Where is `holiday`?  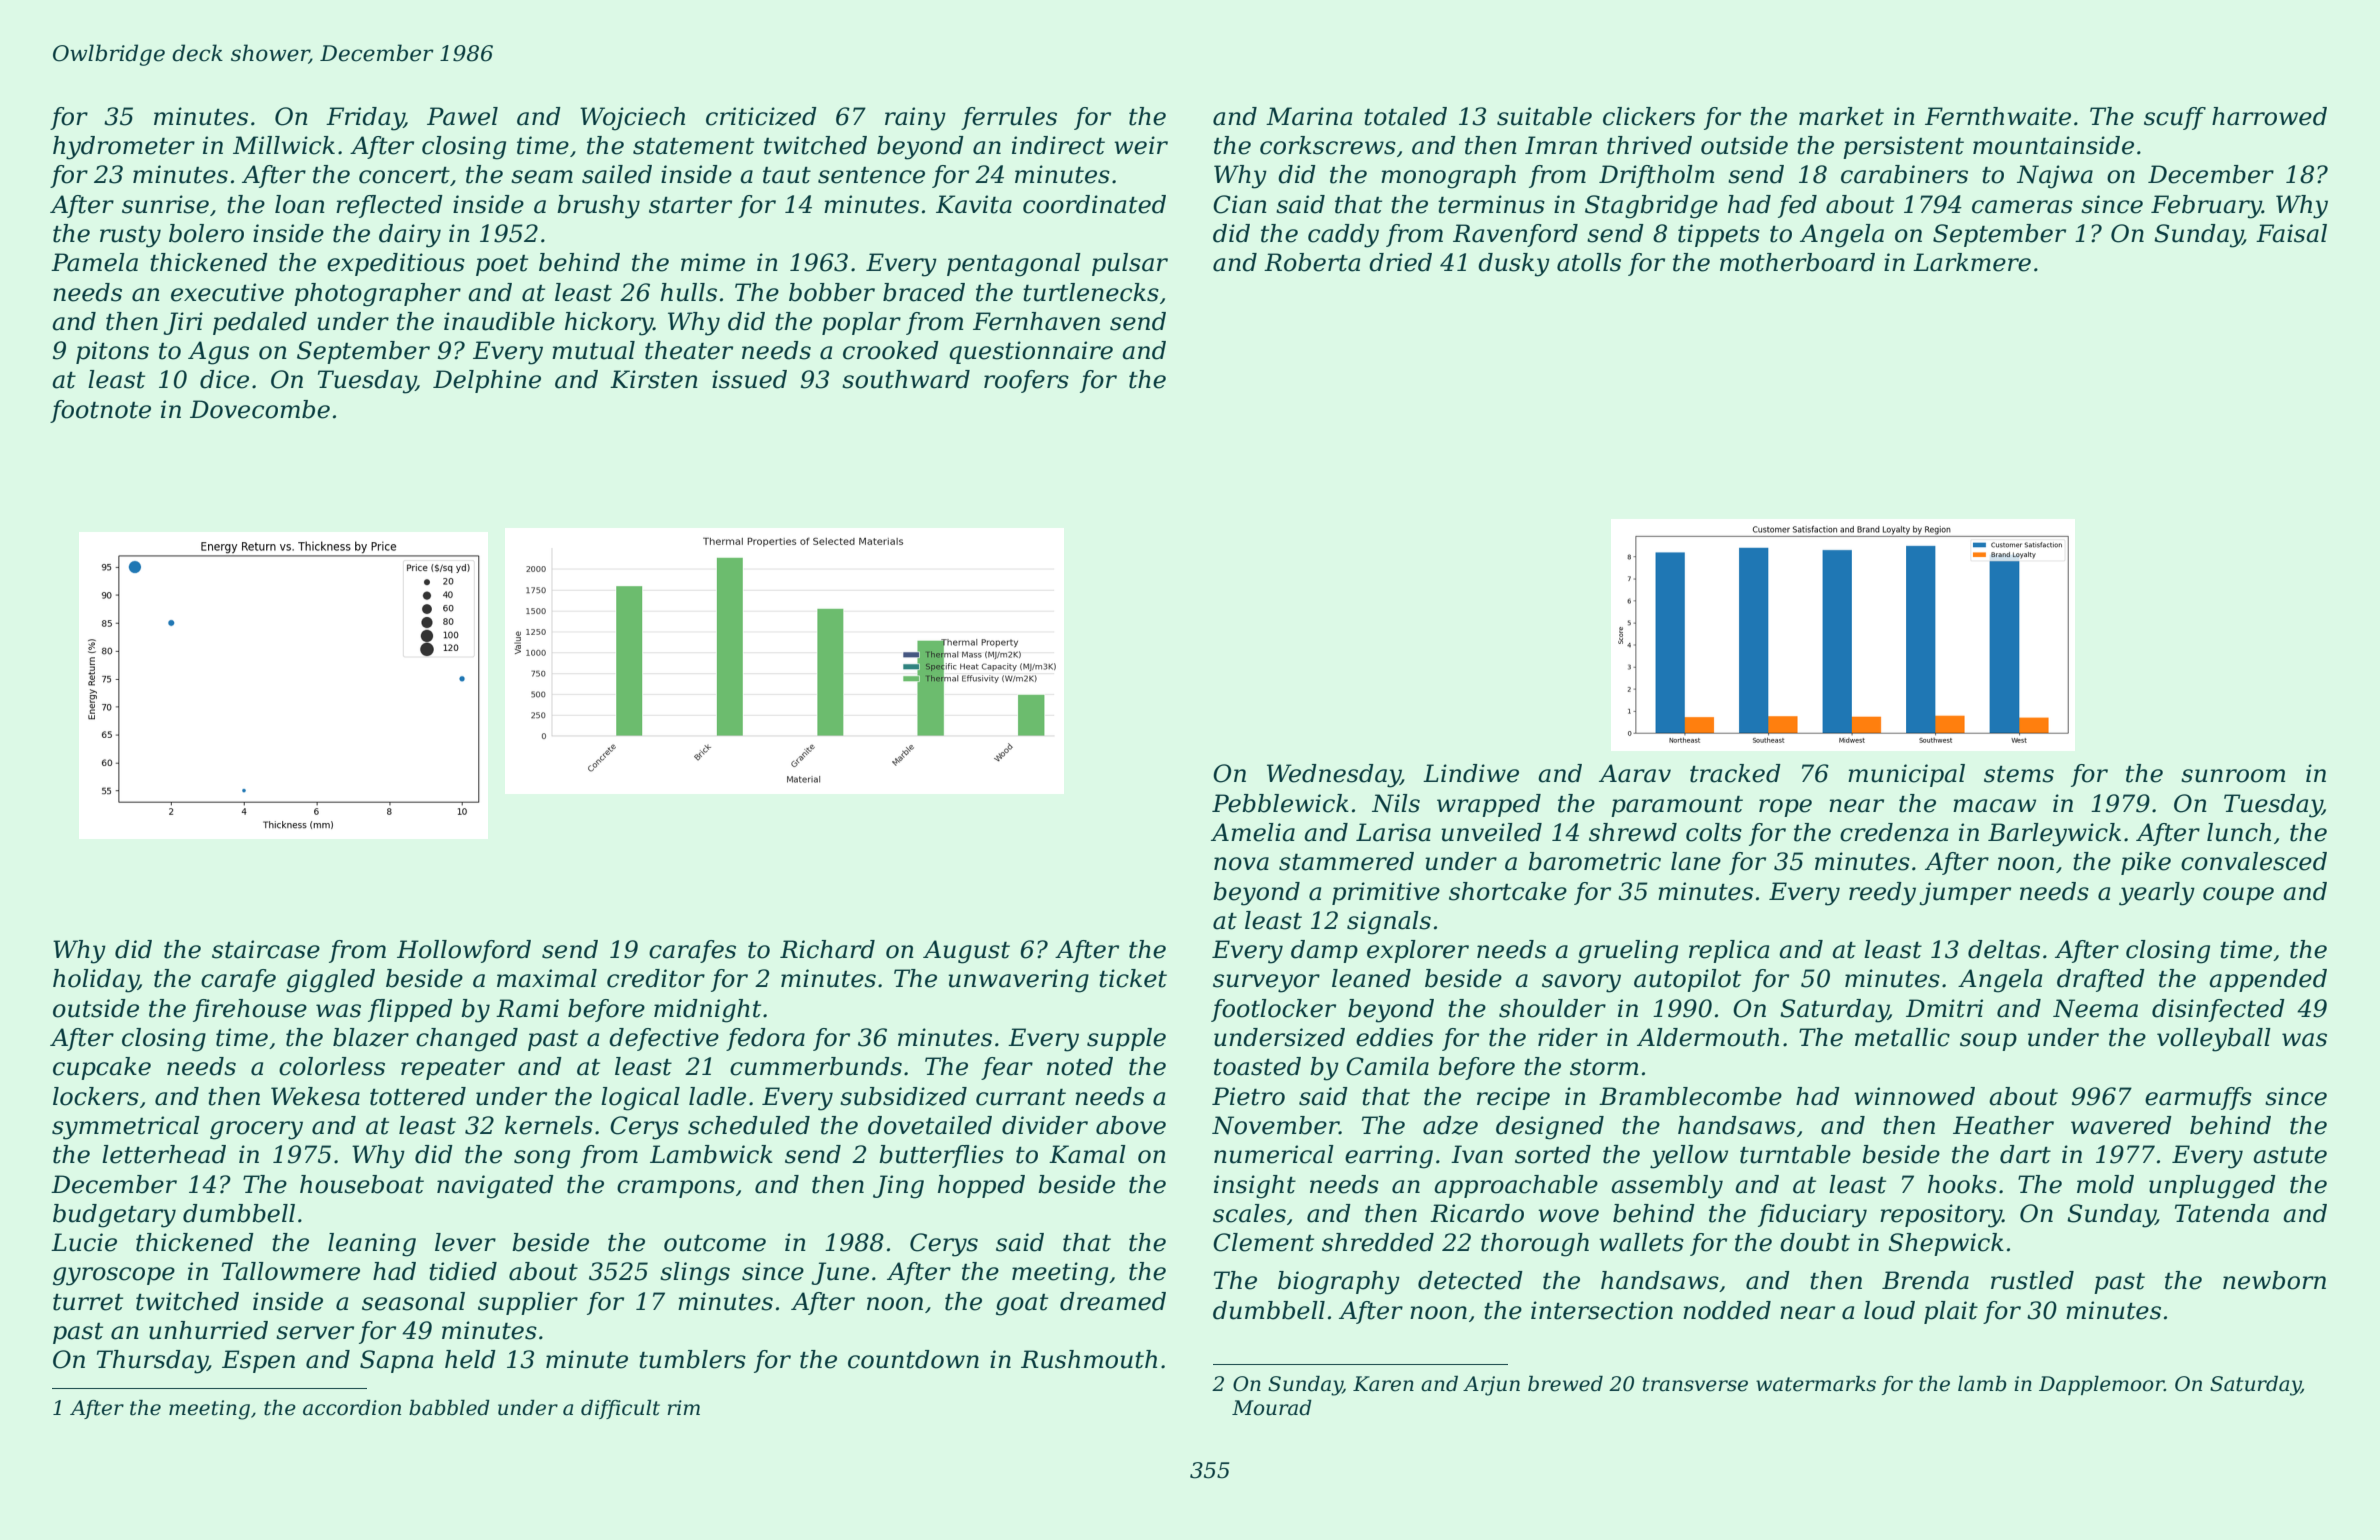
holiday is located at coordinates (96, 981).
